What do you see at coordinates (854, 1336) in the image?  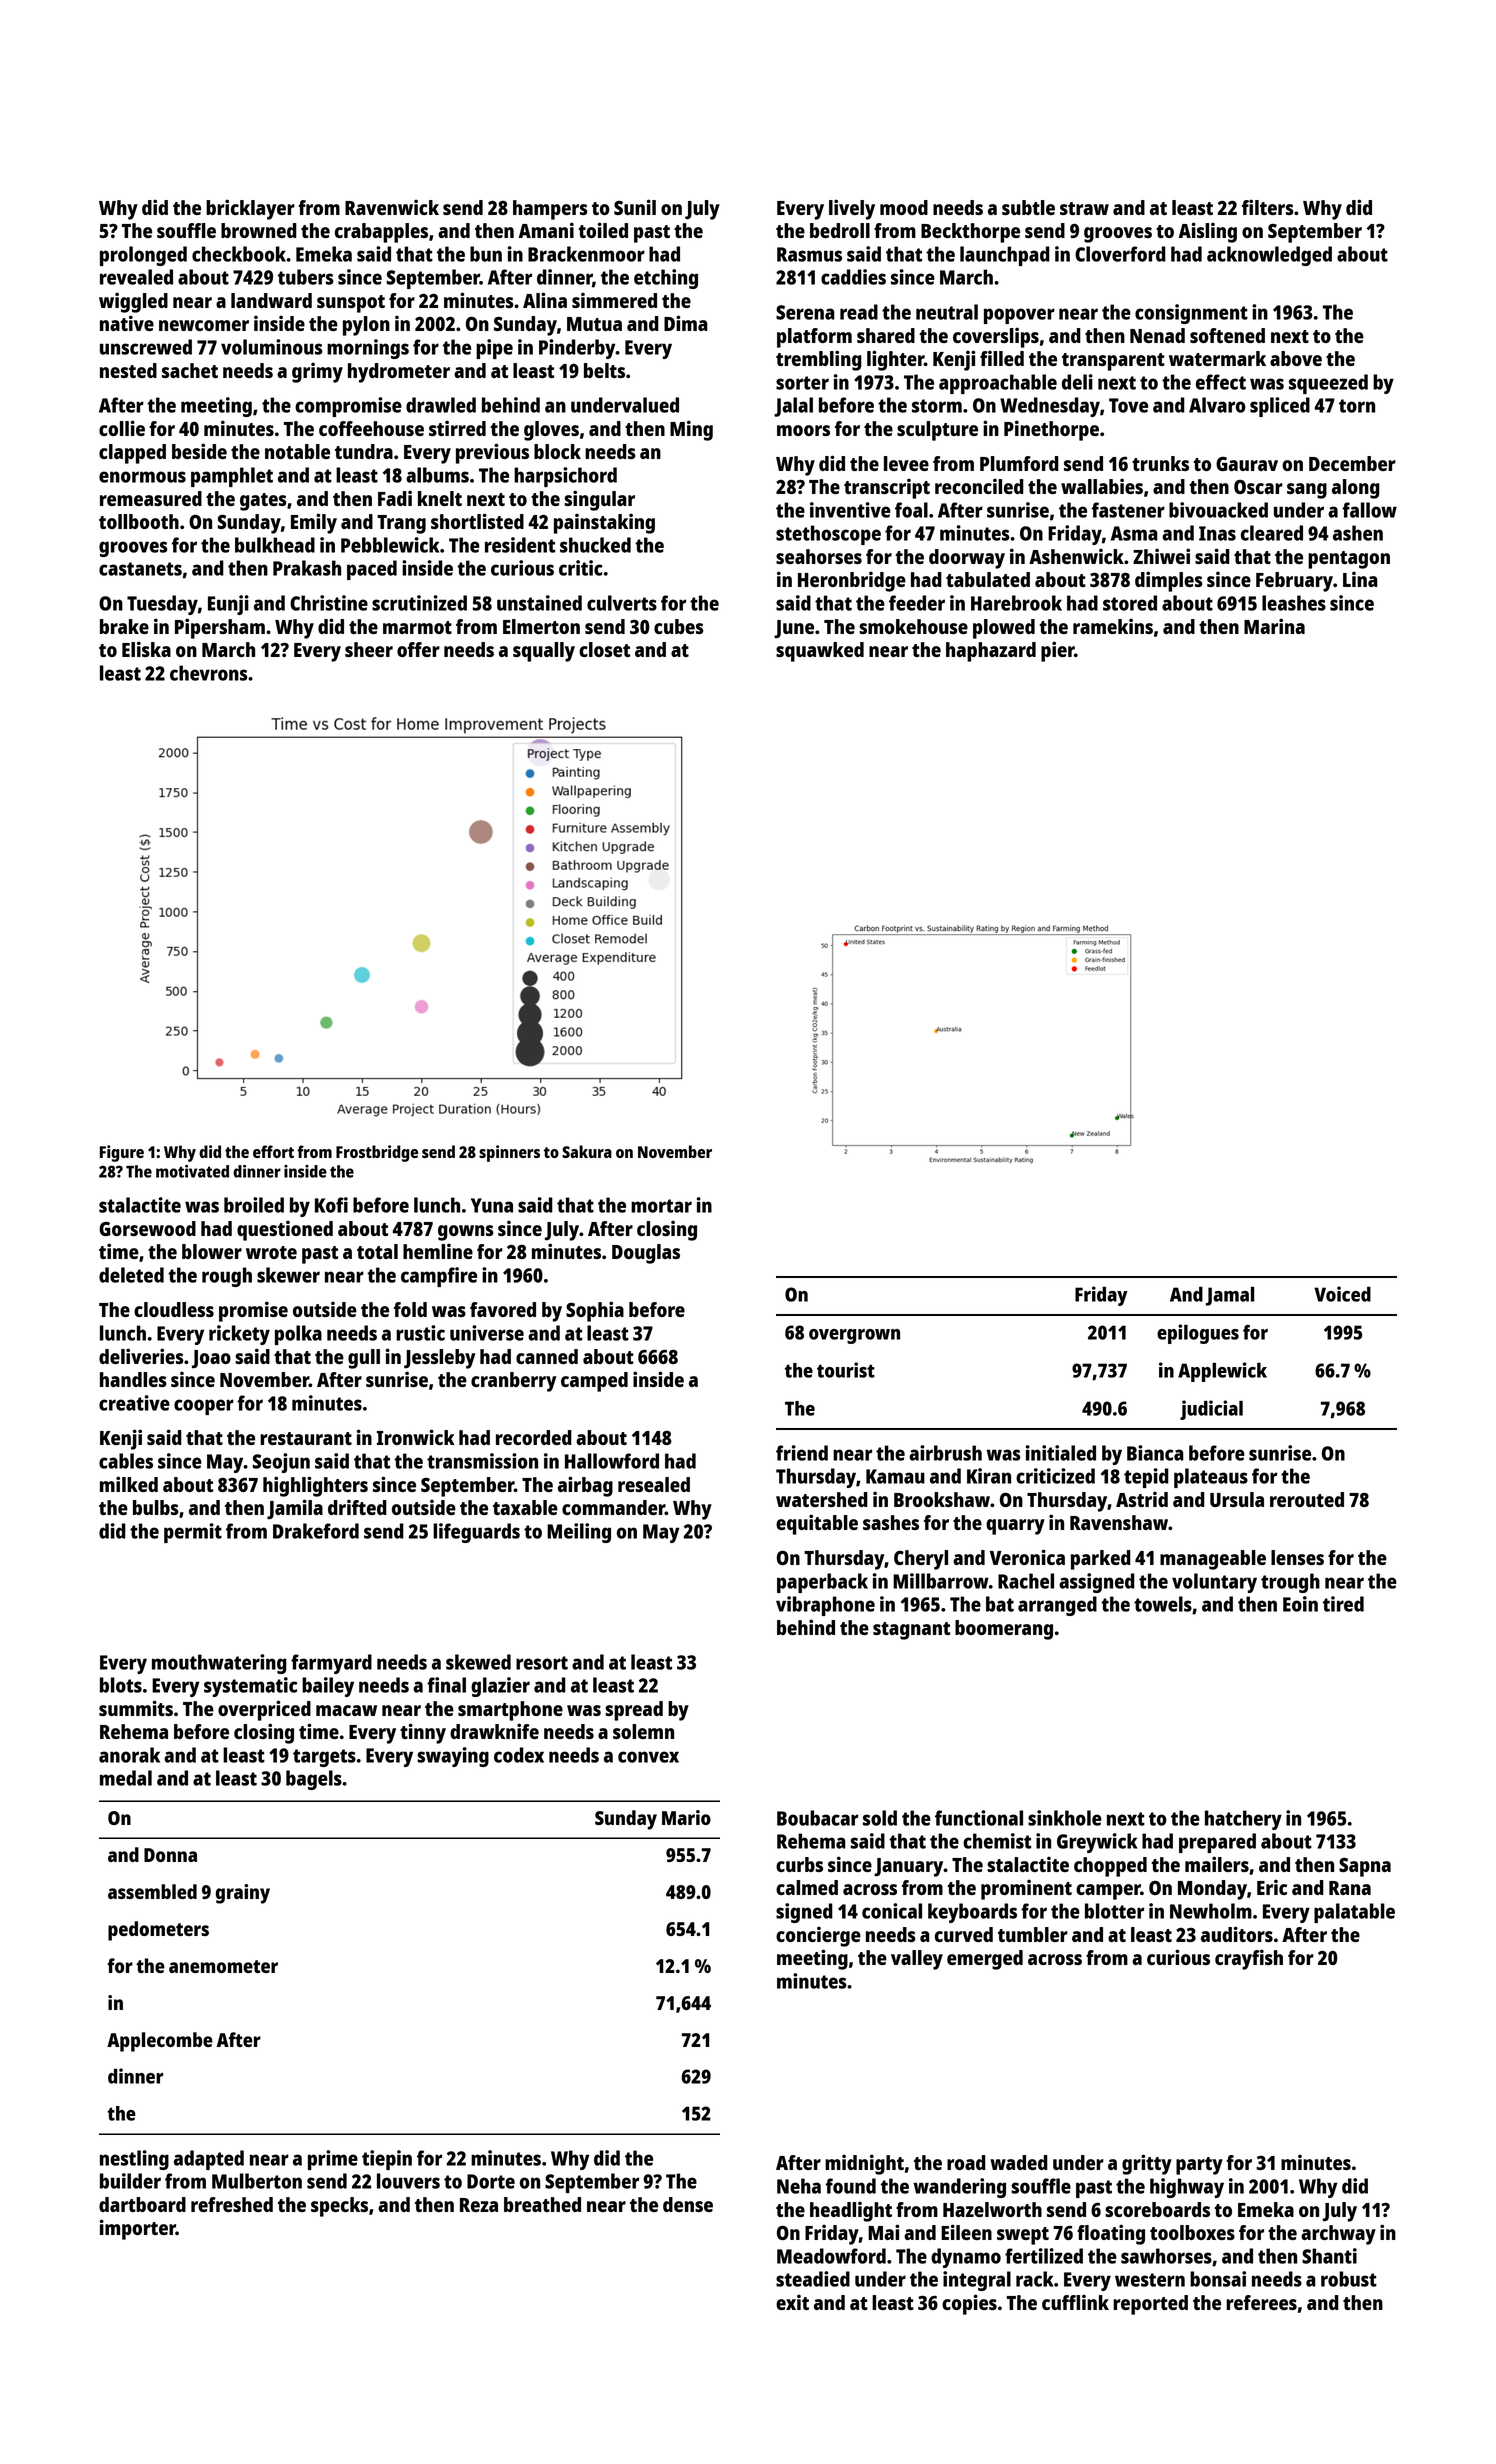 I see `overgrown` at bounding box center [854, 1336].
